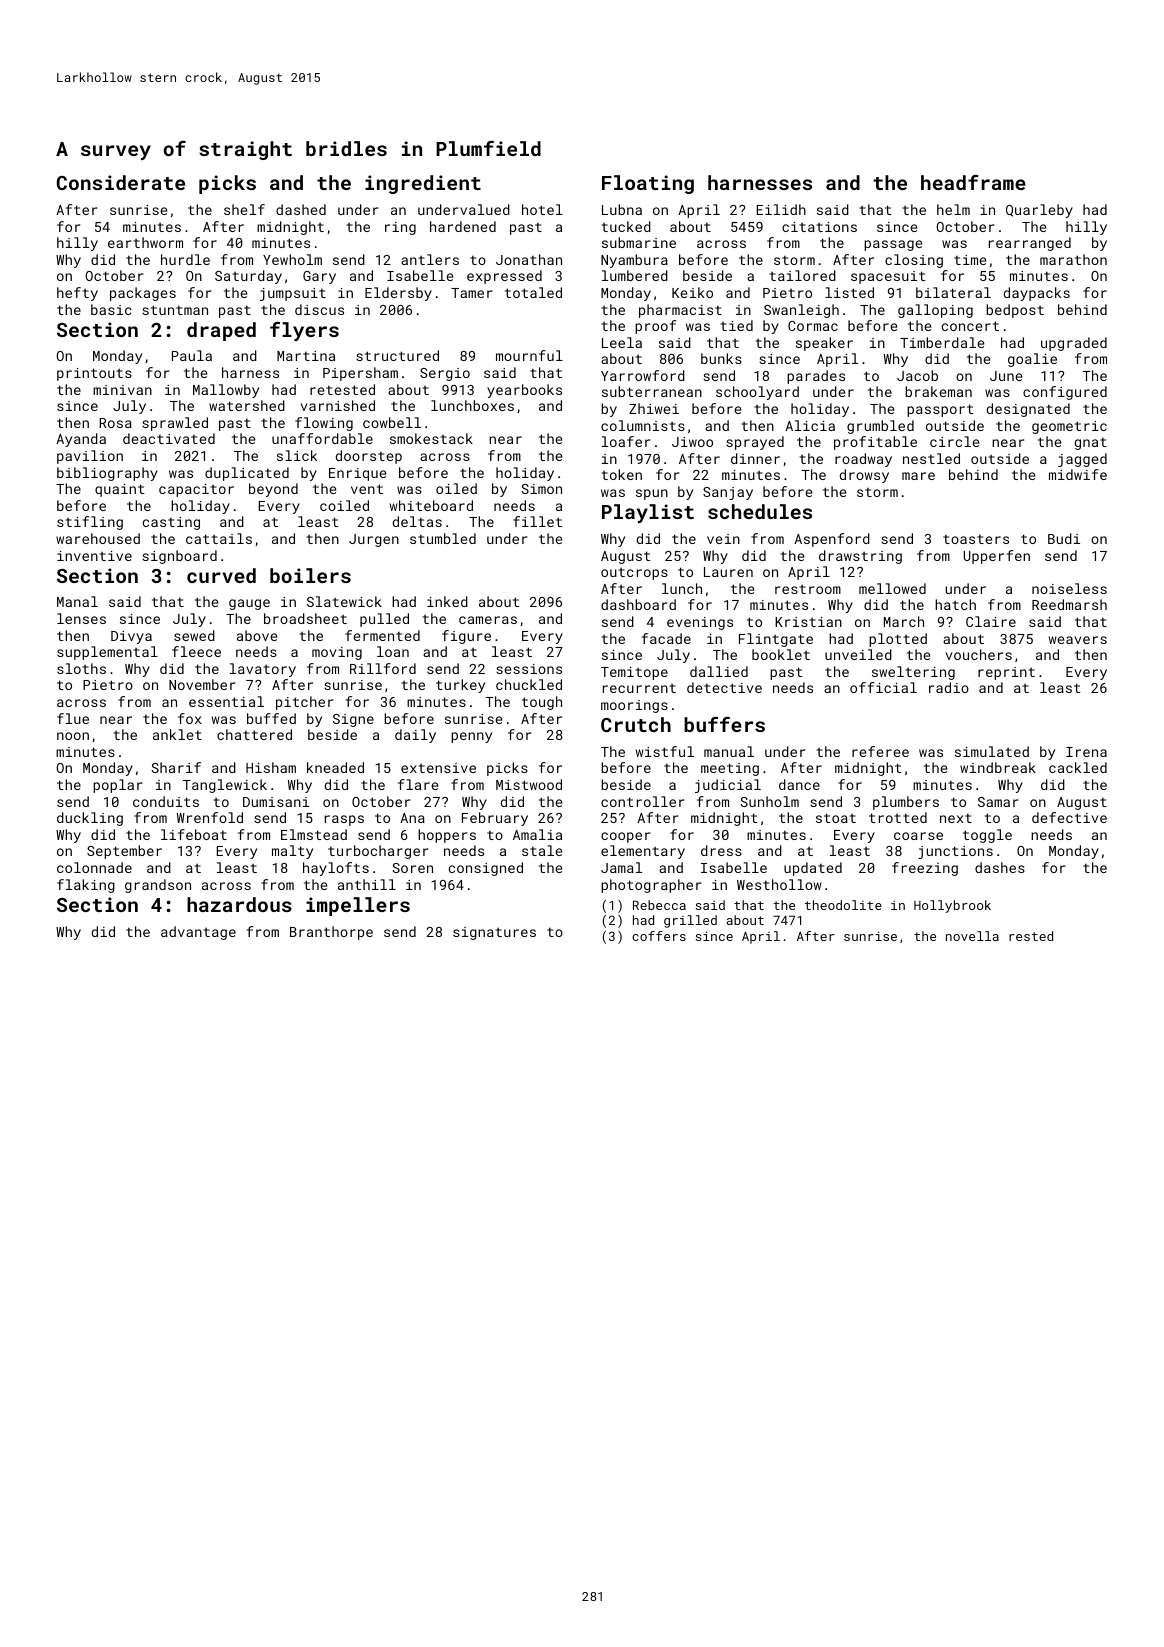  What do you see at coordinates (529, 784) in the image?
I see `Mistwood` at bounding box center [529, 784].
